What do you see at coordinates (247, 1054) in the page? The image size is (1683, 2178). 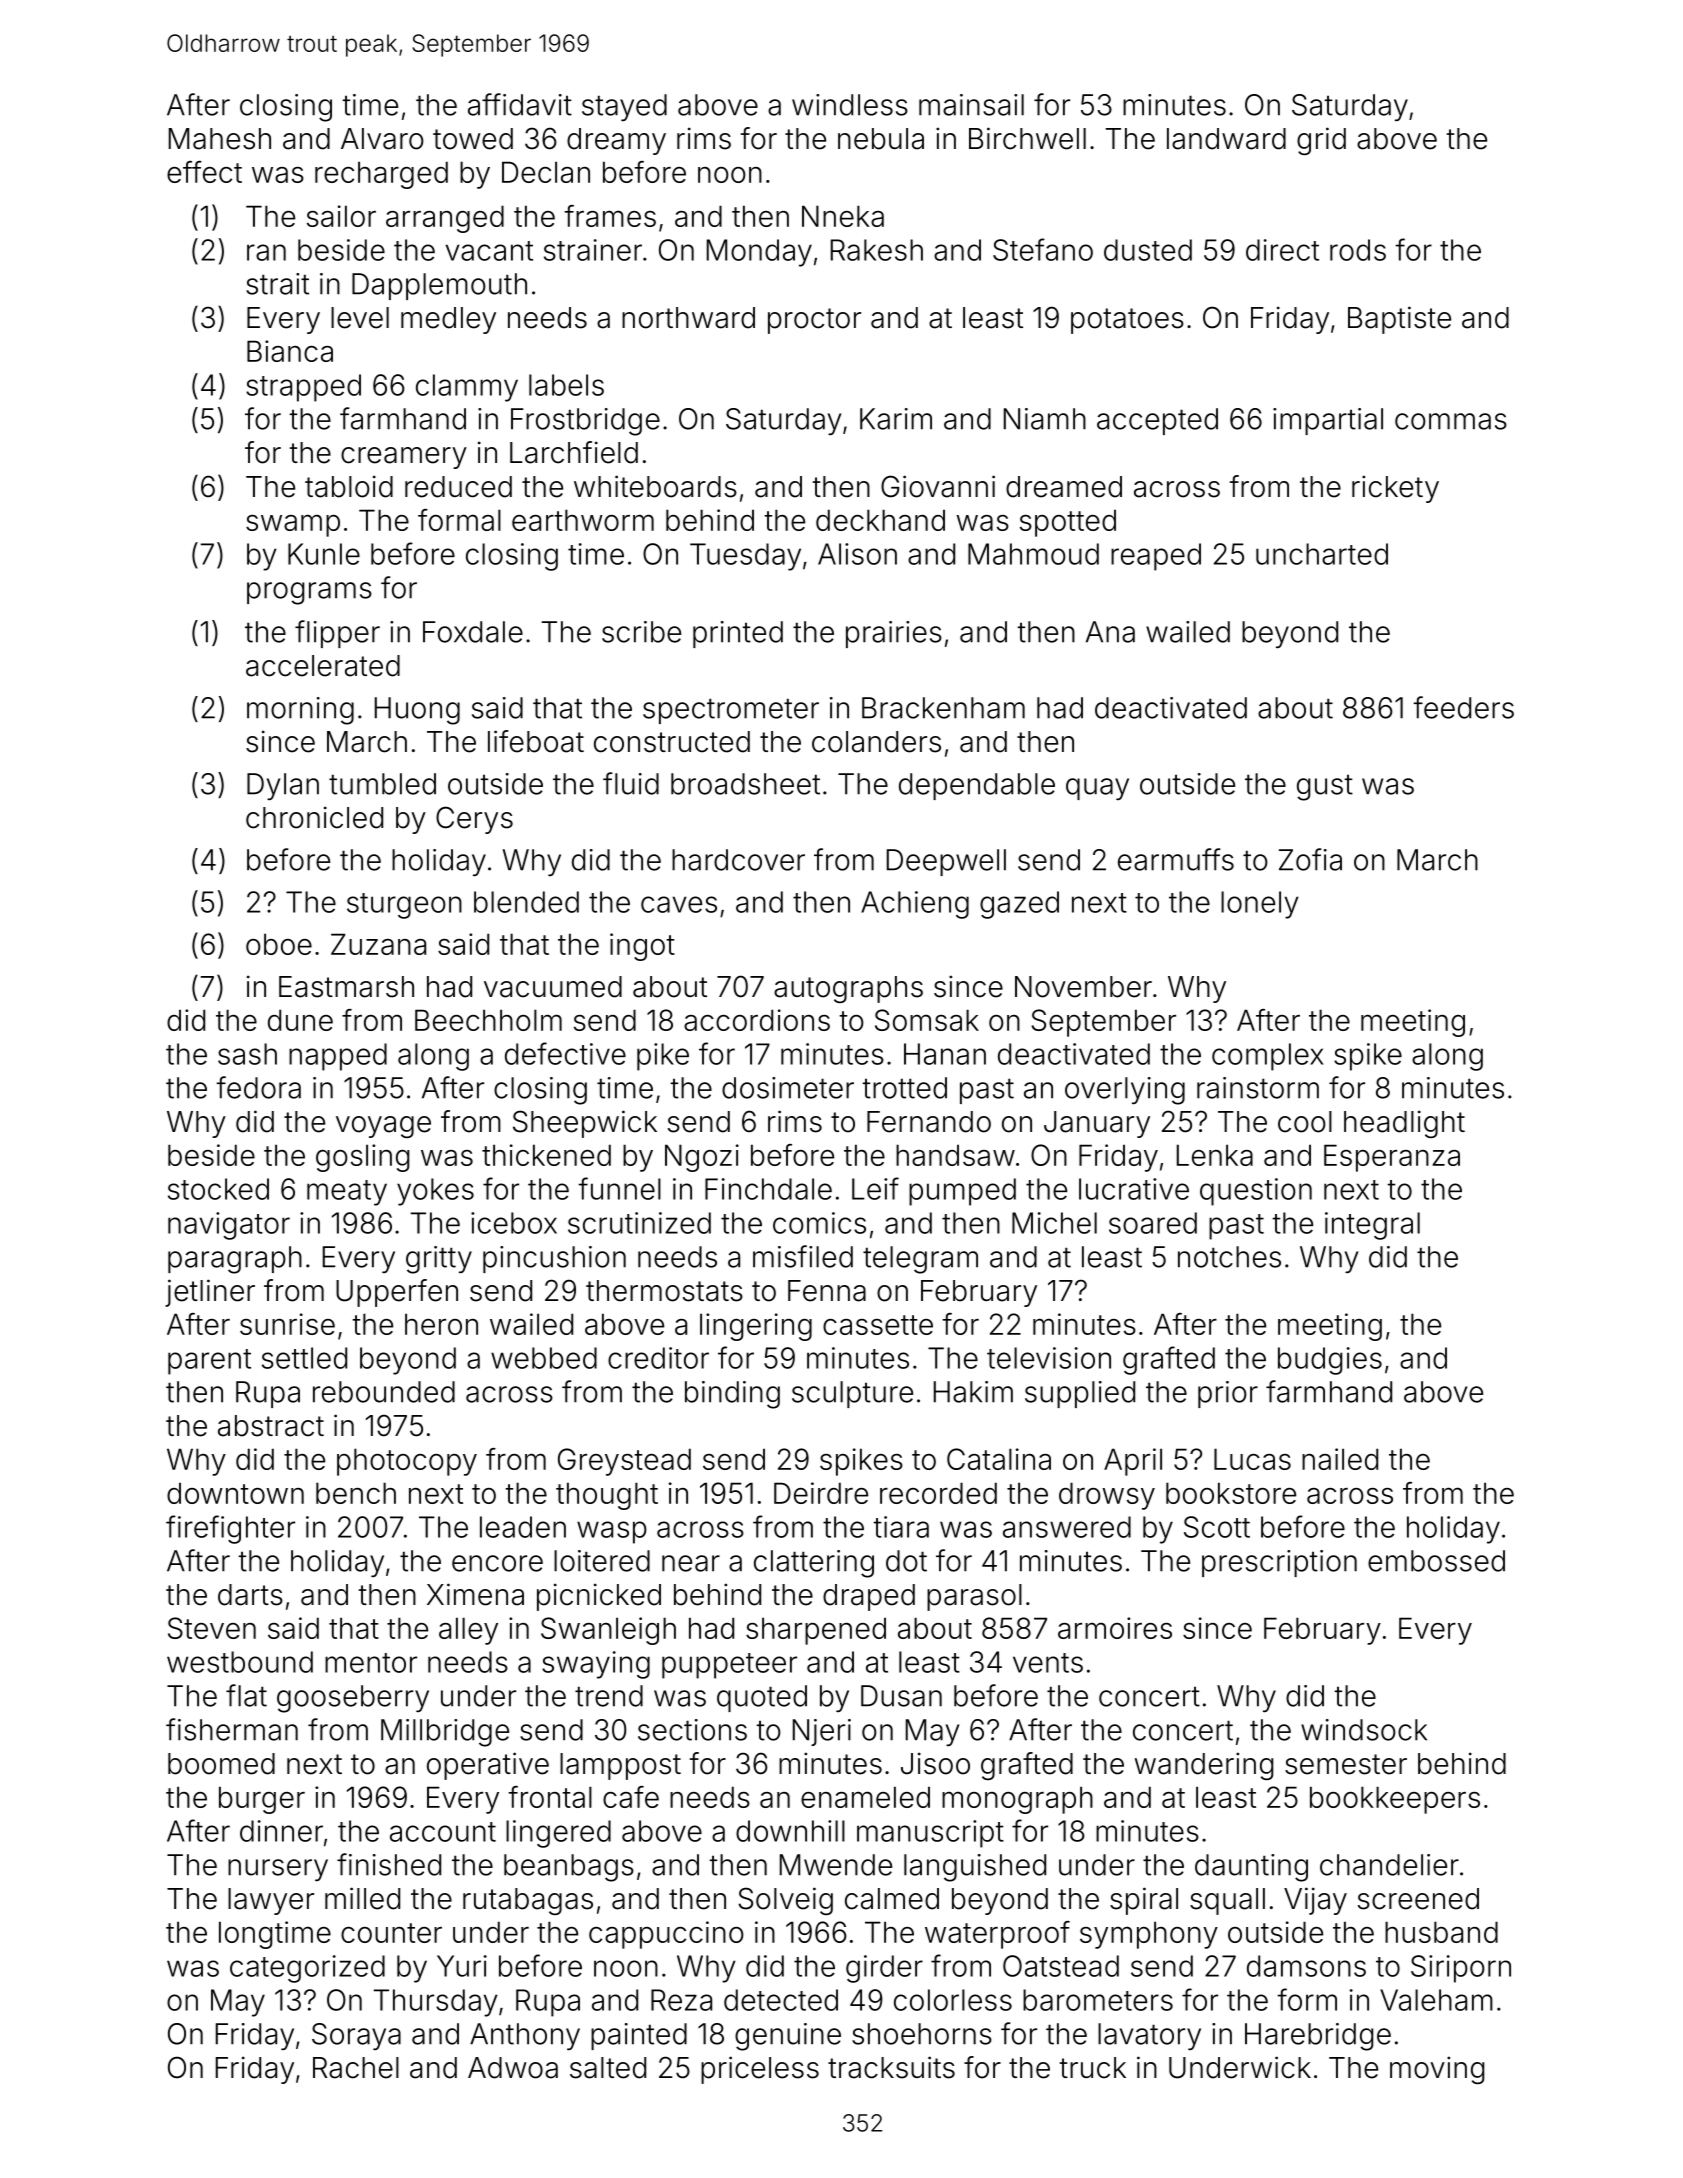 I see `sash` at bounding box center [247, 1054].
